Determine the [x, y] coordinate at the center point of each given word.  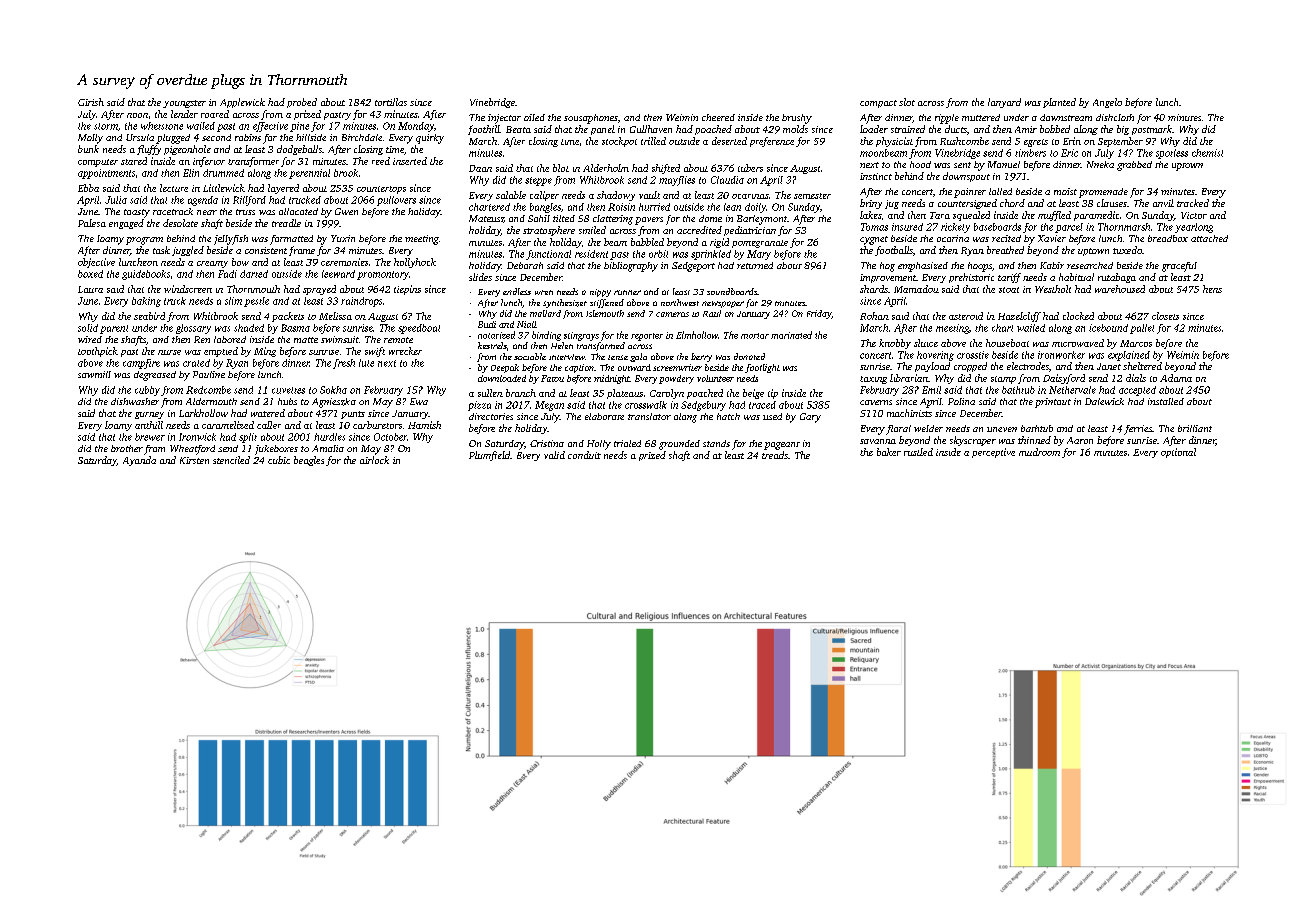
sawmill [94, 374]
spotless [1172, 154]
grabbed [1134, 166]
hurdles [329, 437]
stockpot [619, 142]
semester [812, 196]
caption [579, 368]
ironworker [1061, 355]
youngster [184, 104]
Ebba [88, 188]
